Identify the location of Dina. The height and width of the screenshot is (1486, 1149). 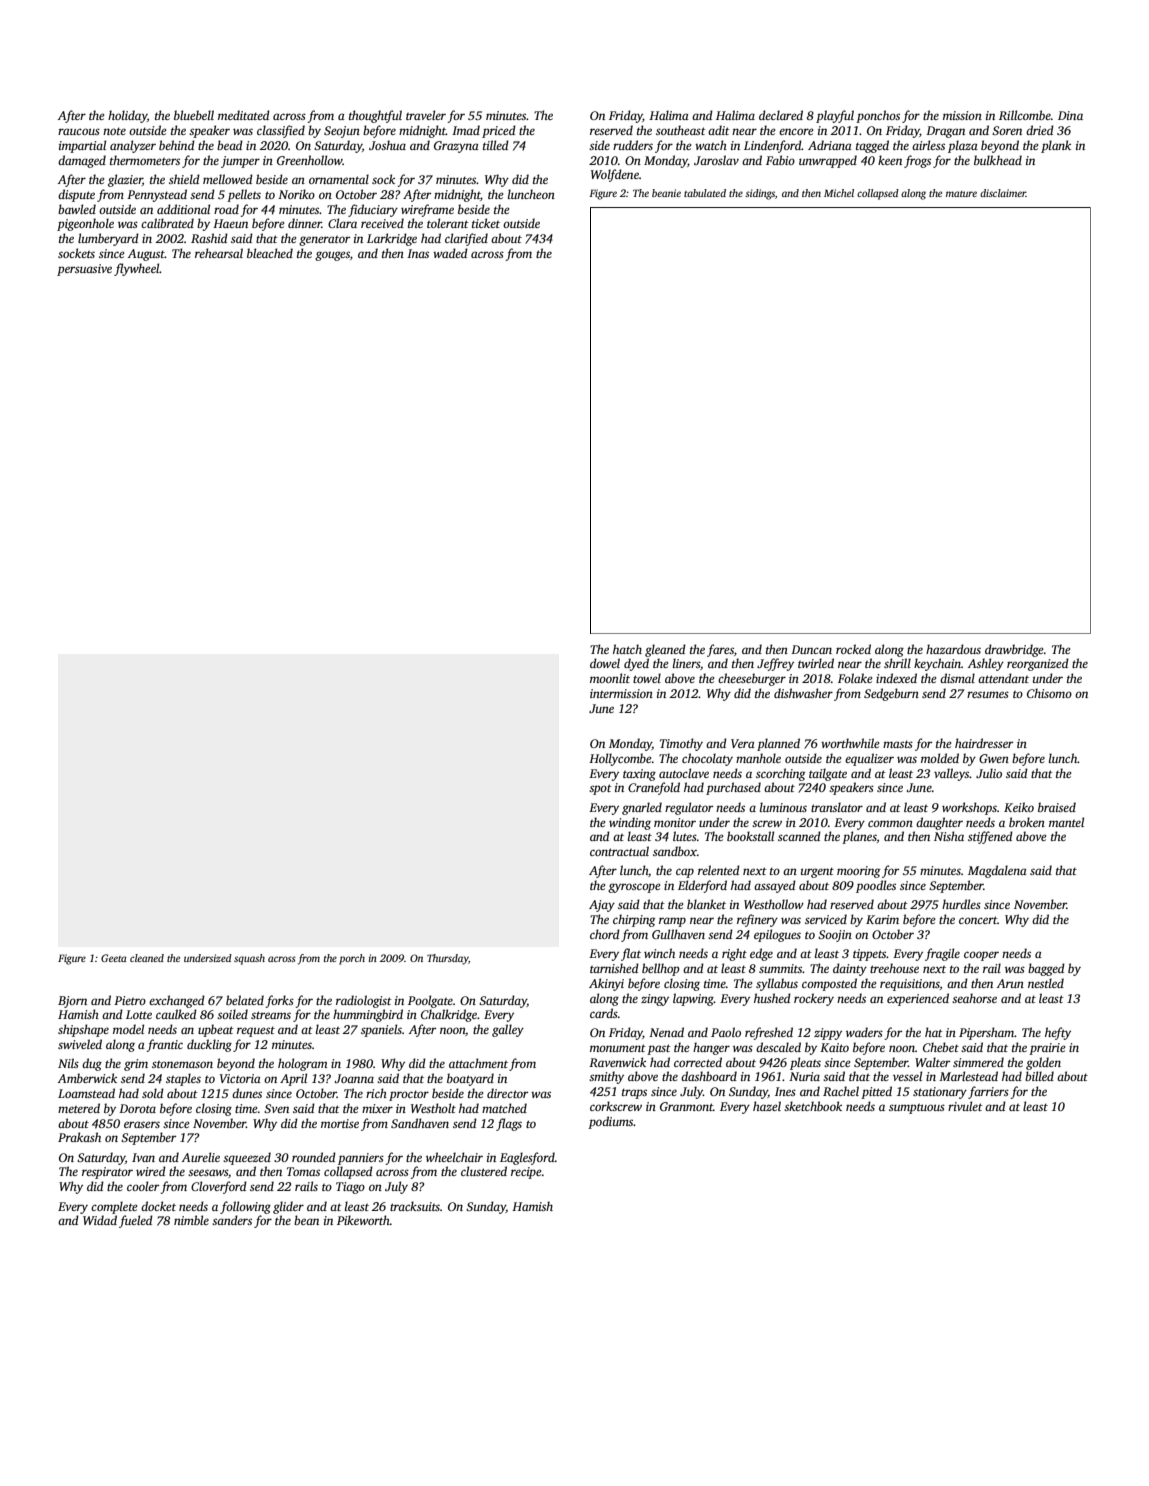
(1070, 115).
